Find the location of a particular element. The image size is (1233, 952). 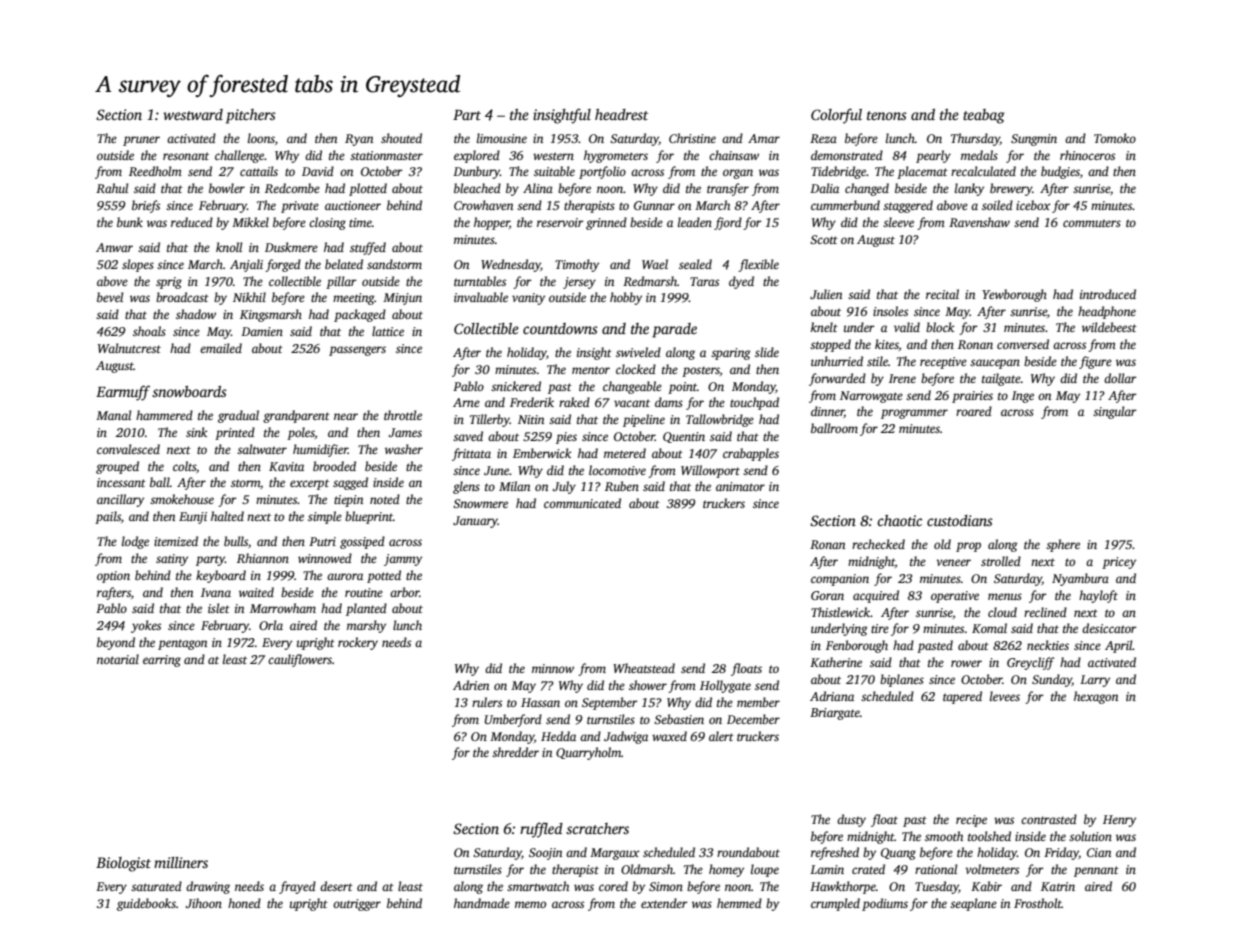

Timothy is located at coordinates (577, 265).
